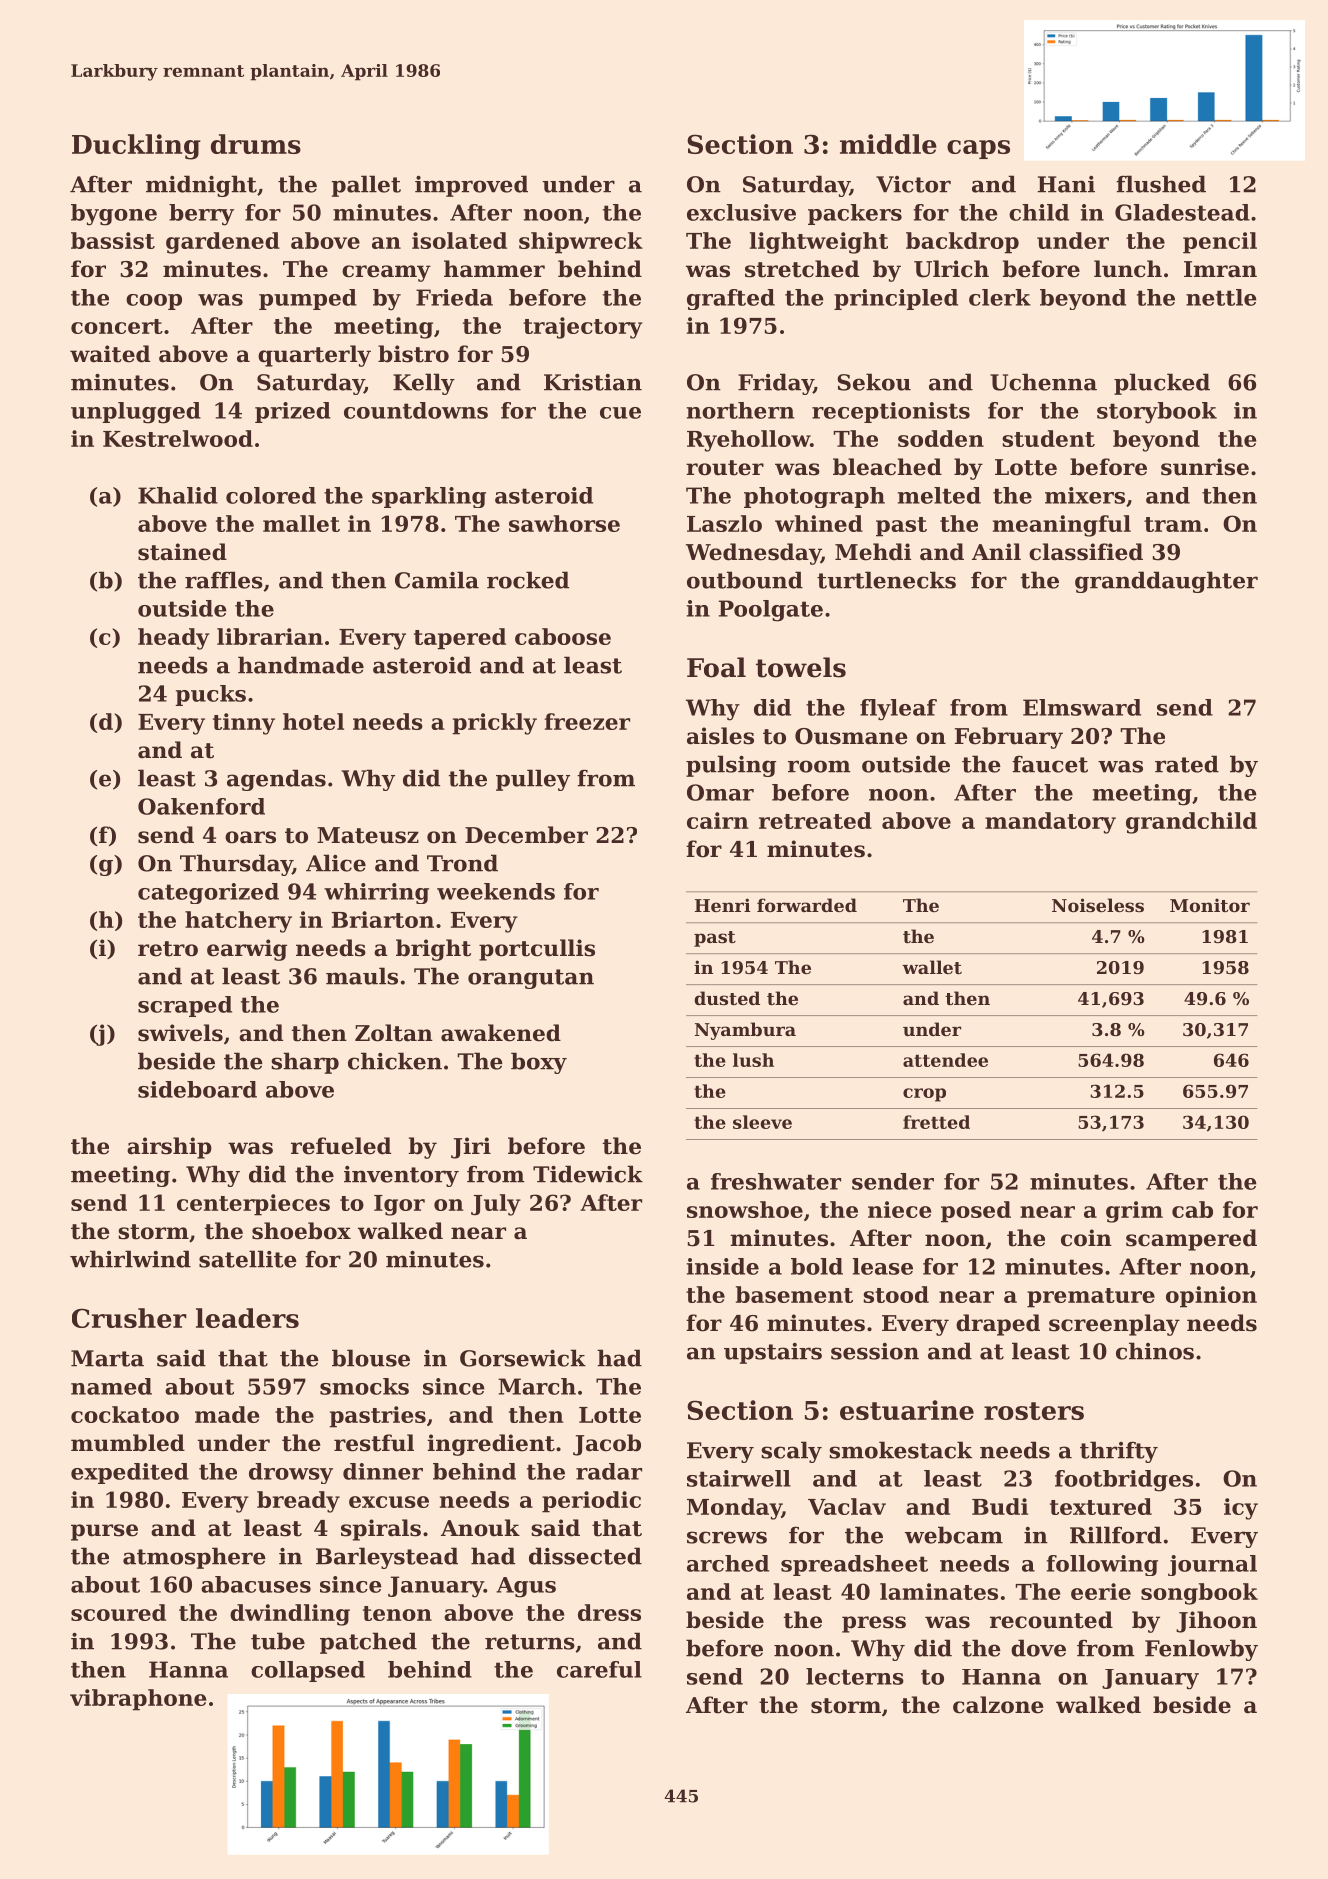 This screenshot has width=1328, height=1879. What do you see at coordinates (136, 413) in the screenshot?
I see `unplugged` at bounding box center [136, 413].
